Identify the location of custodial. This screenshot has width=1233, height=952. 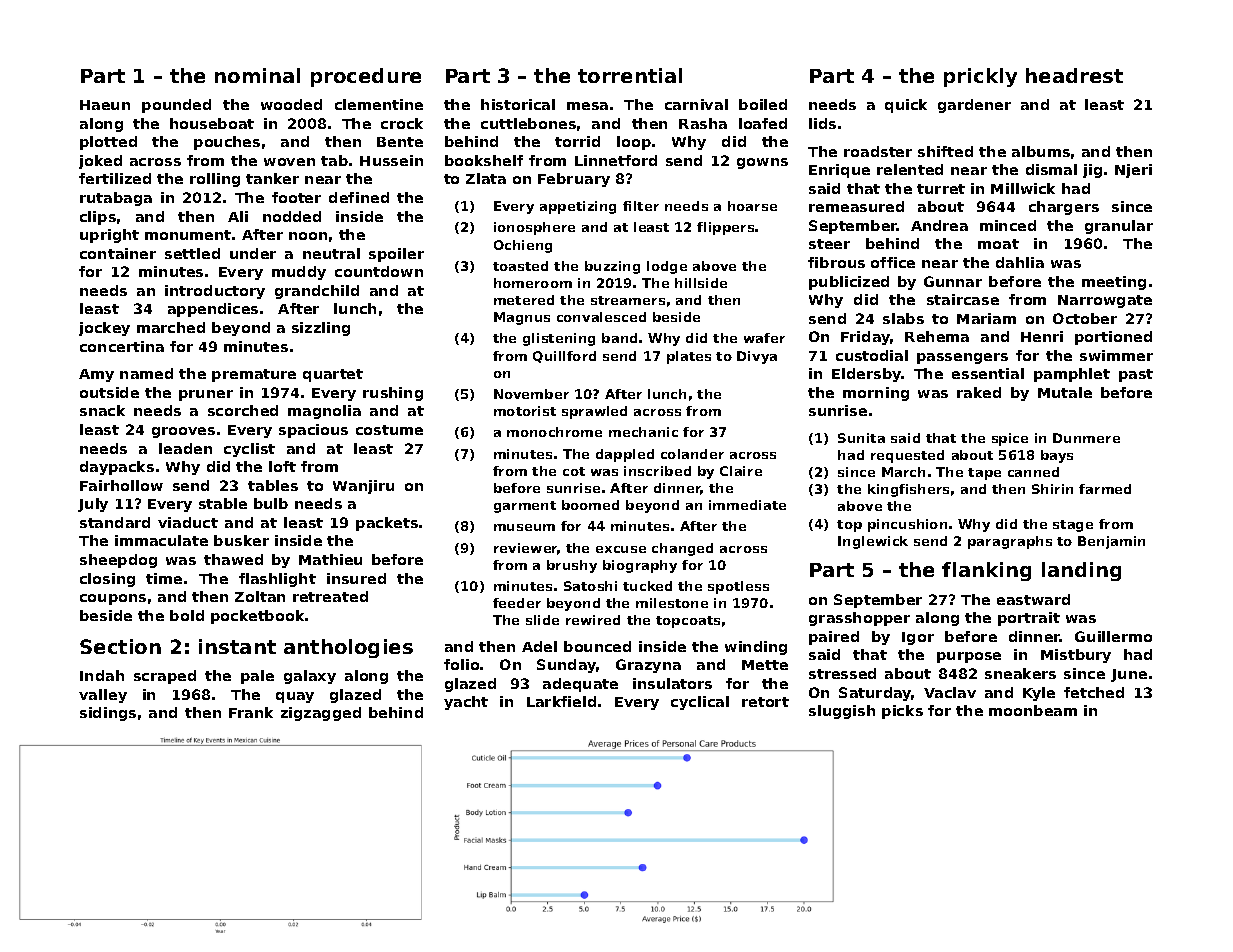
(872, 355).
